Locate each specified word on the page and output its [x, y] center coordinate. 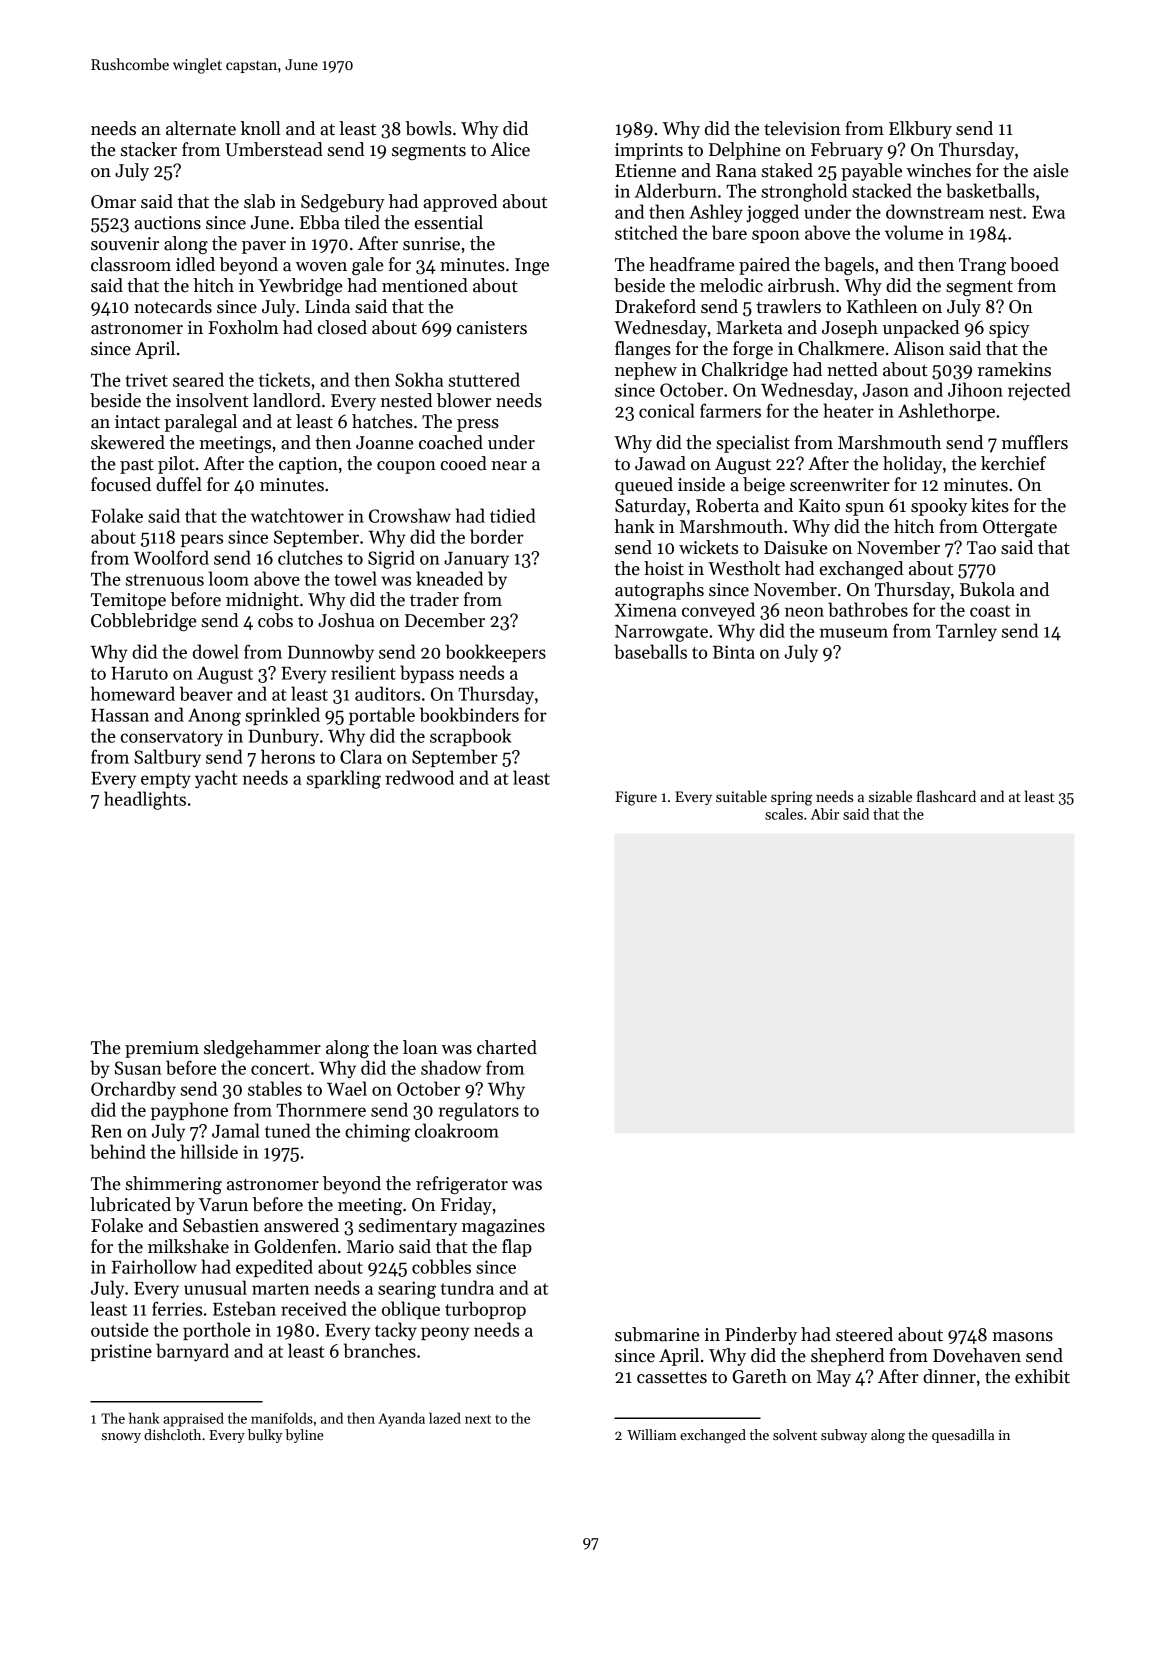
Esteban [244, 1308]
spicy [1009, 329]
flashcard [946, 796]
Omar [113, 202]
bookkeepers [496, 653]
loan [420, 1047]
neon [804, 612]
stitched [646, 232]
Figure [636, 798]
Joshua [346, 620]
